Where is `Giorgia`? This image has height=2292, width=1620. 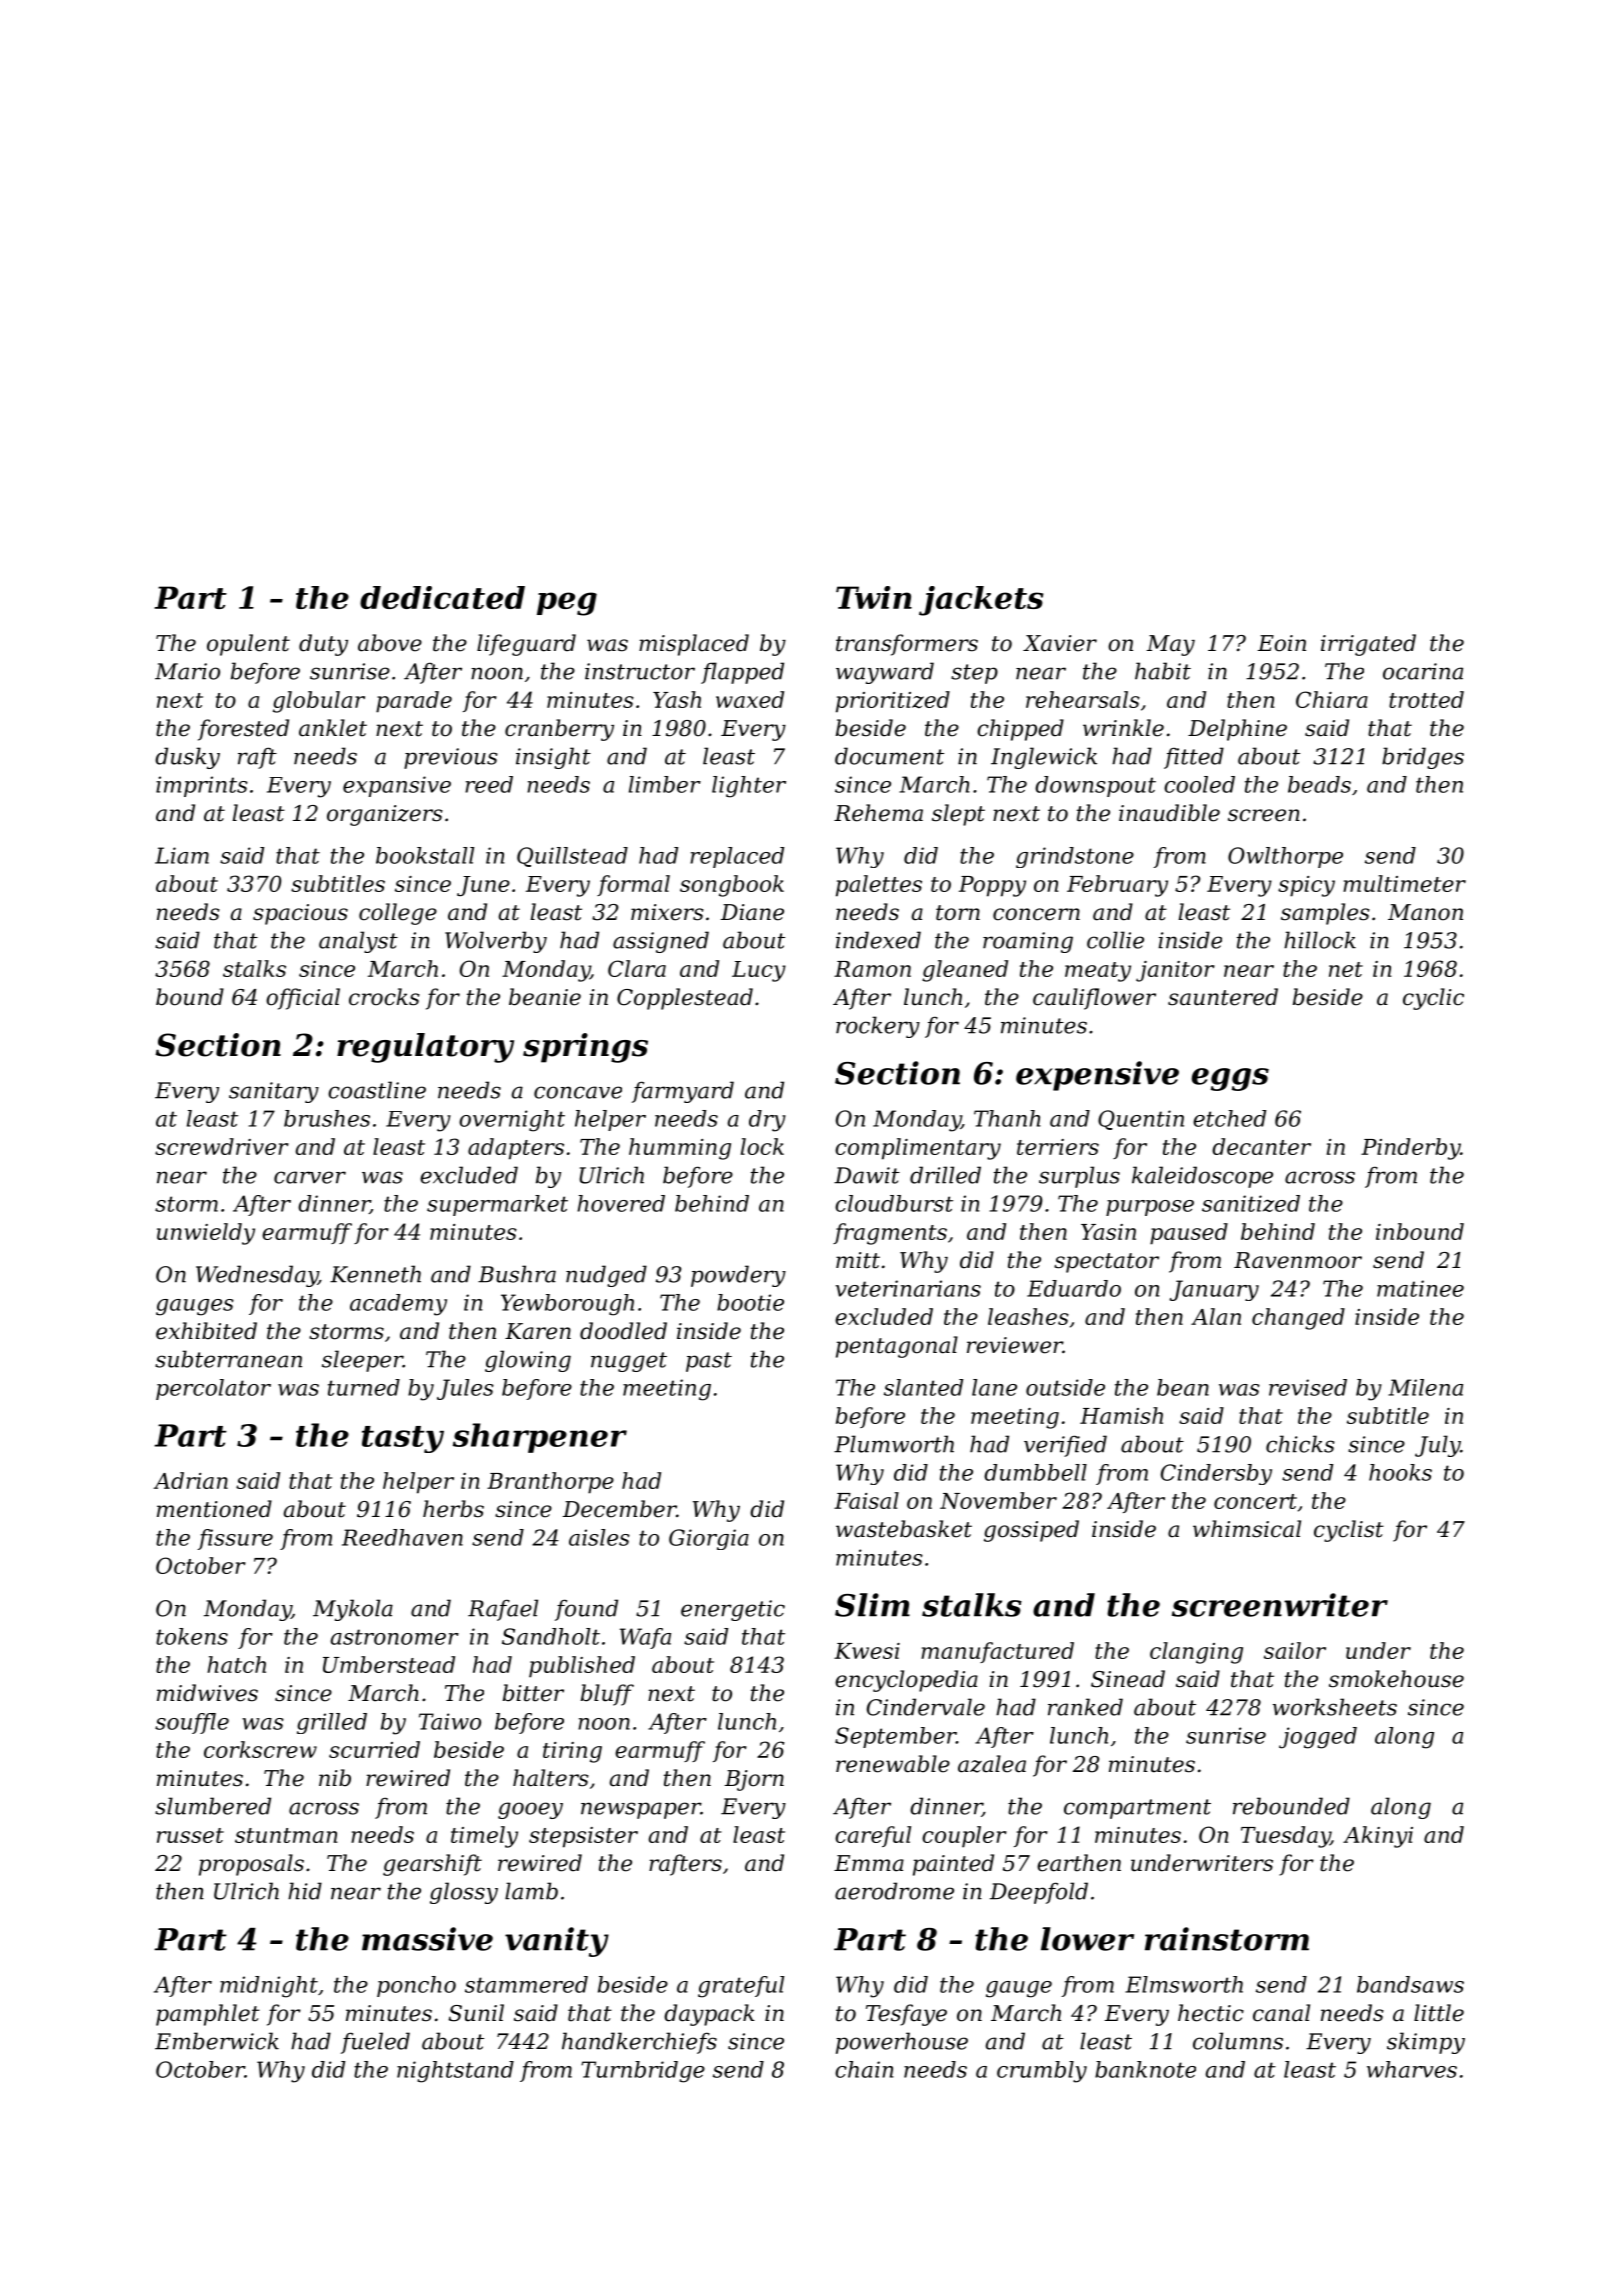
Giorgia is located at coordinates (709, 1539).
